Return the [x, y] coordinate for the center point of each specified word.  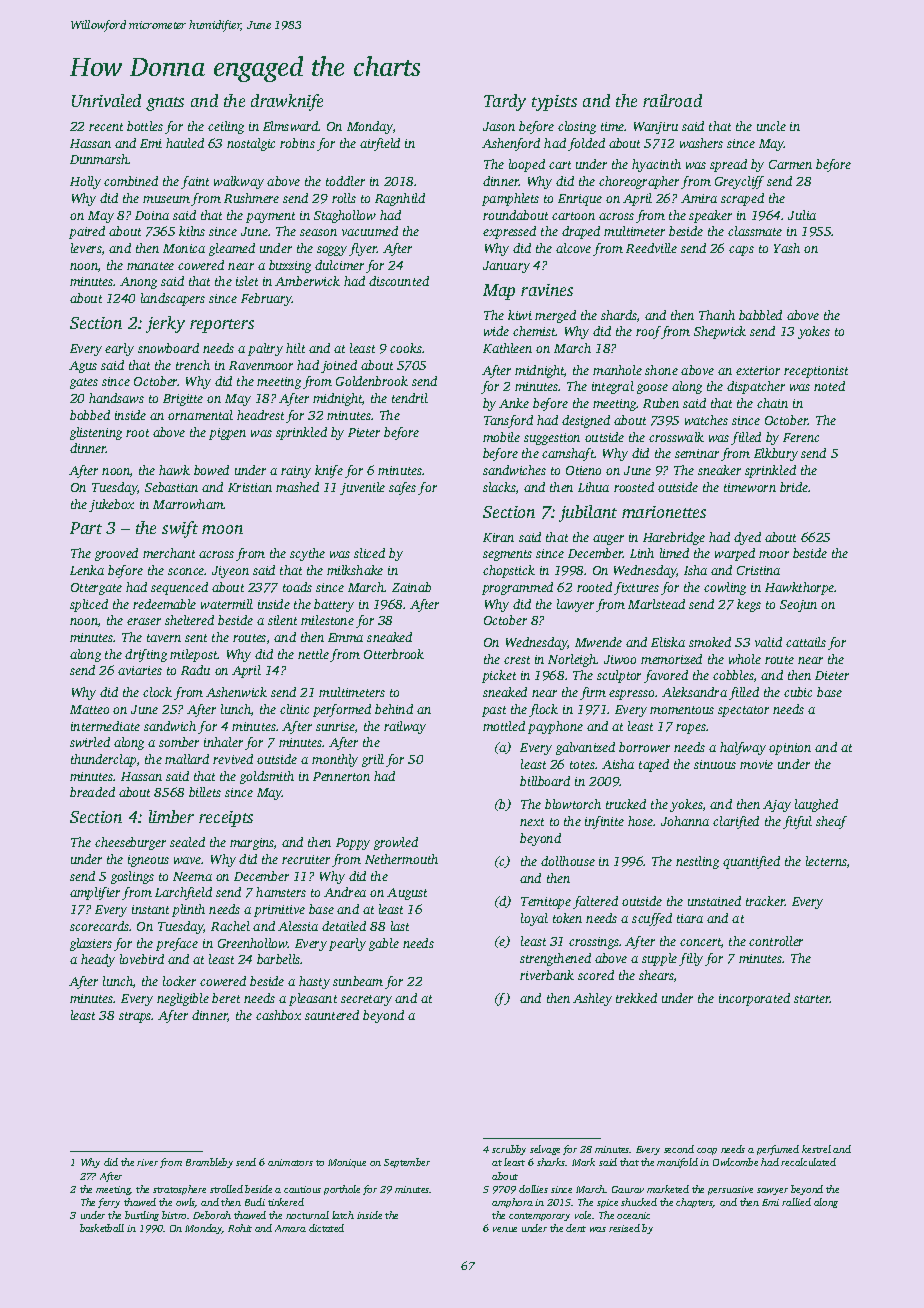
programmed [517, 588]
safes [402, 488]
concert [700, 942]
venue [505, 1229]
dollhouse [568, 861]
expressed [509, 232]
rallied [796, 1202]
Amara [290, 1228]
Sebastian [171, 487]
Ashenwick [236, 692]
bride [794, 487]
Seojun [798, 606]
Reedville [651, 248]
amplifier [95, 893]
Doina [152, 215]
